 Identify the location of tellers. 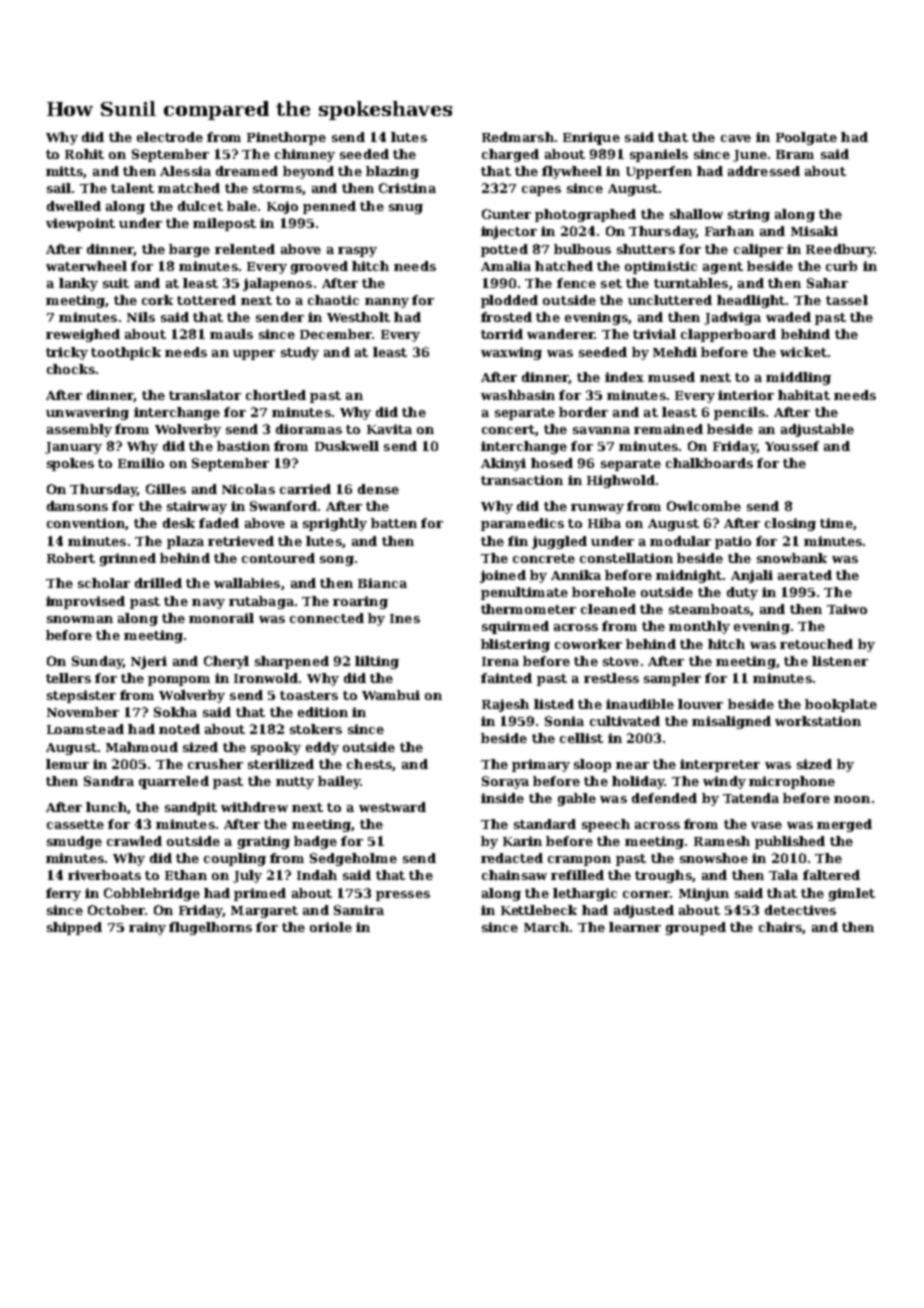
(68, 678).
